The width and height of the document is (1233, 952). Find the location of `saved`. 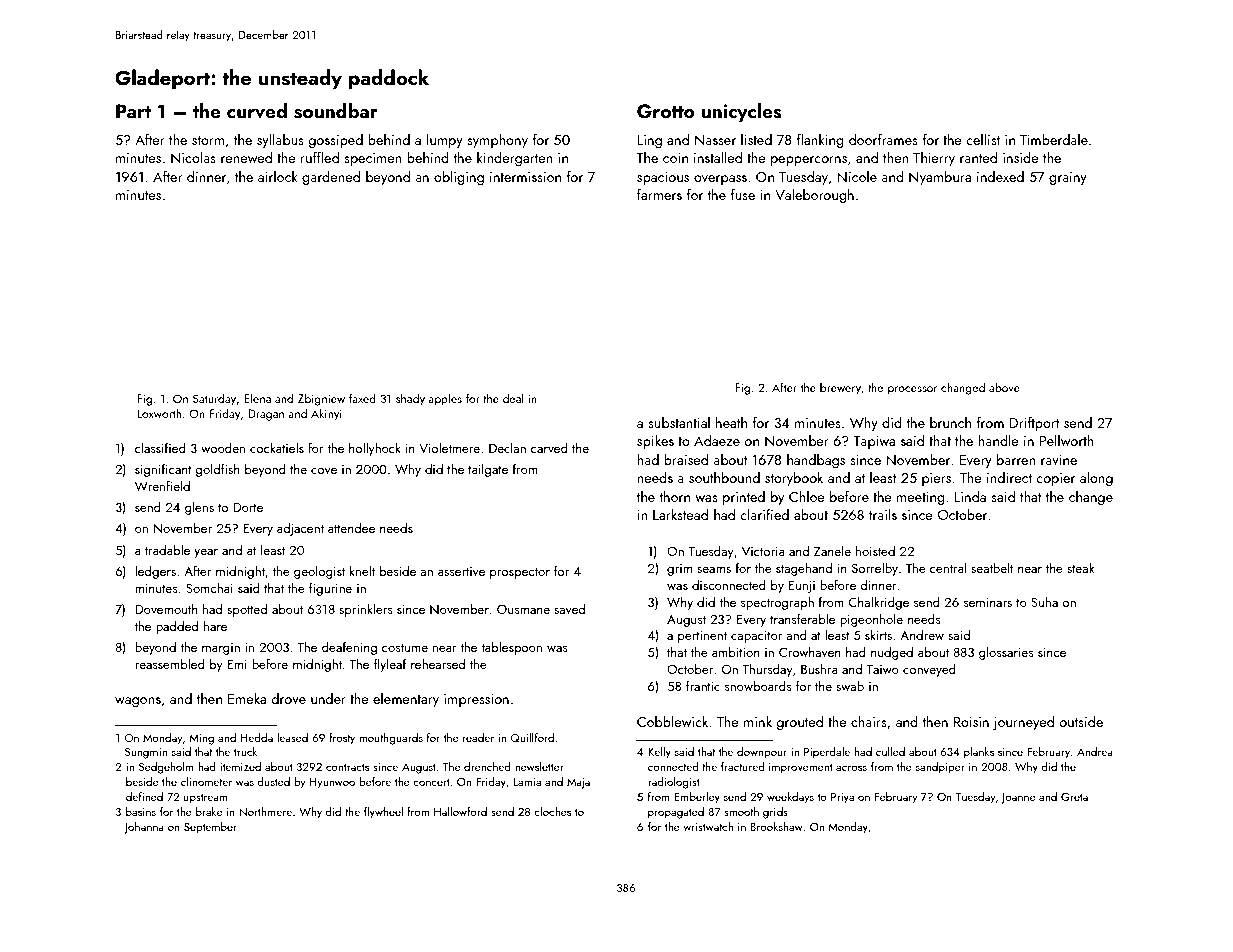

saved is located at coordinates (569, 608).
